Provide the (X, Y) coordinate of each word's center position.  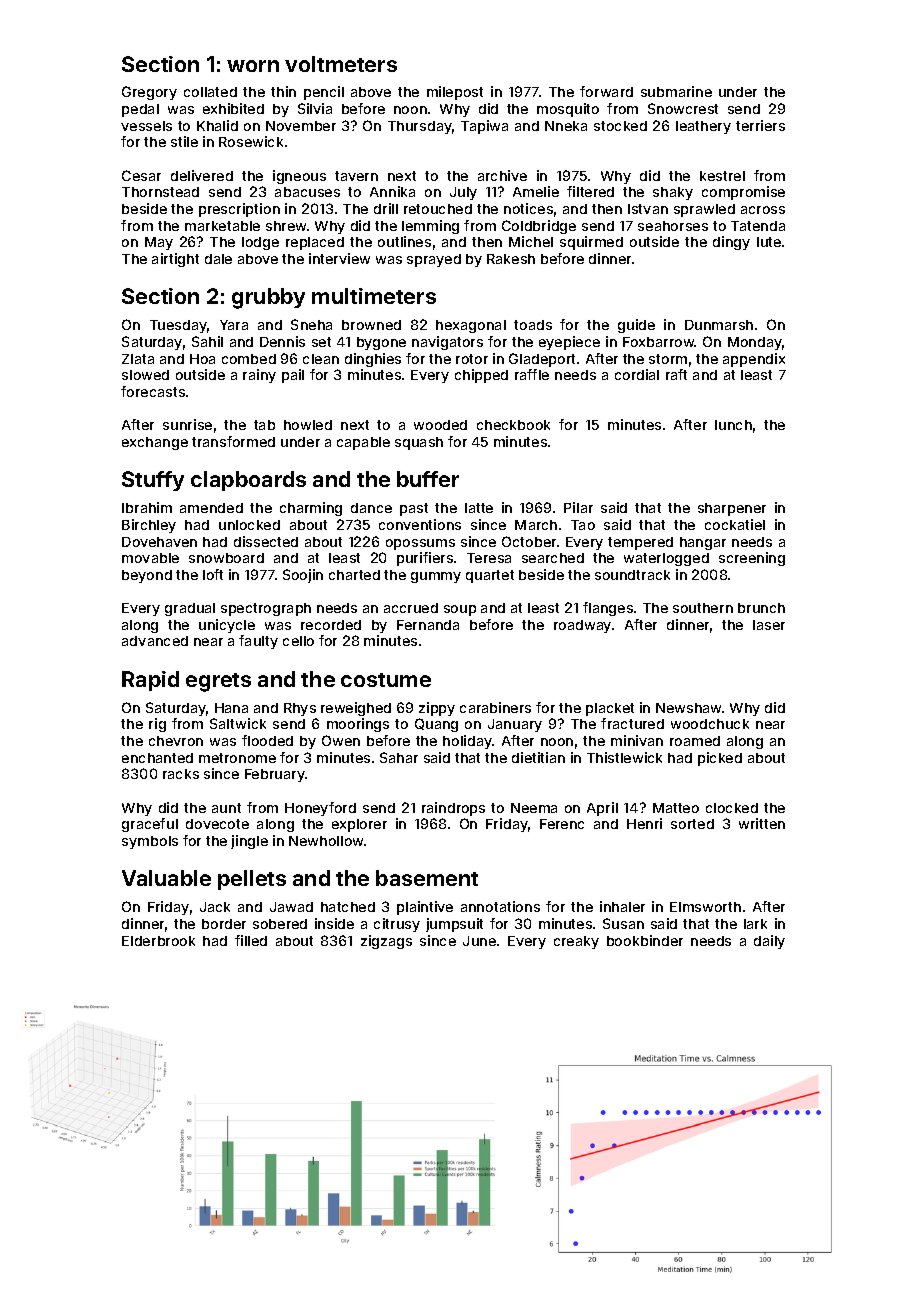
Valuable (166, 878)
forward (606, 91)
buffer (428, 479)
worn (253, 66)
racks (181, 774)
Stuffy (153, 481)
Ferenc (562, 824)
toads (533, 325)
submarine (676, 91)
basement (427, 878)
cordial (637, 374)
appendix (754, 360)
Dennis (282, 341)
